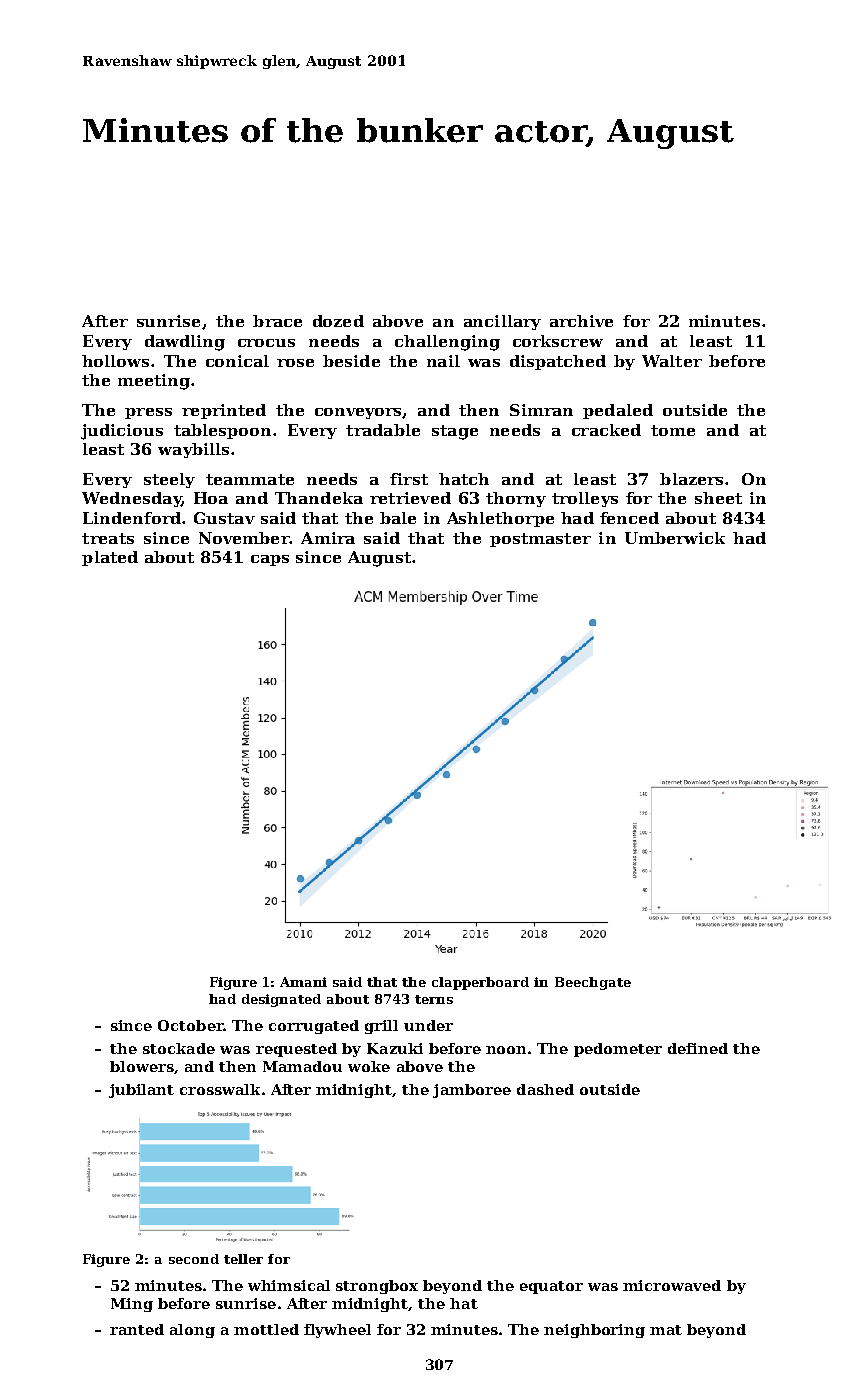  Describe the element at coordinates (243, 1259) in the screenshot. I see `teller` at that location.
